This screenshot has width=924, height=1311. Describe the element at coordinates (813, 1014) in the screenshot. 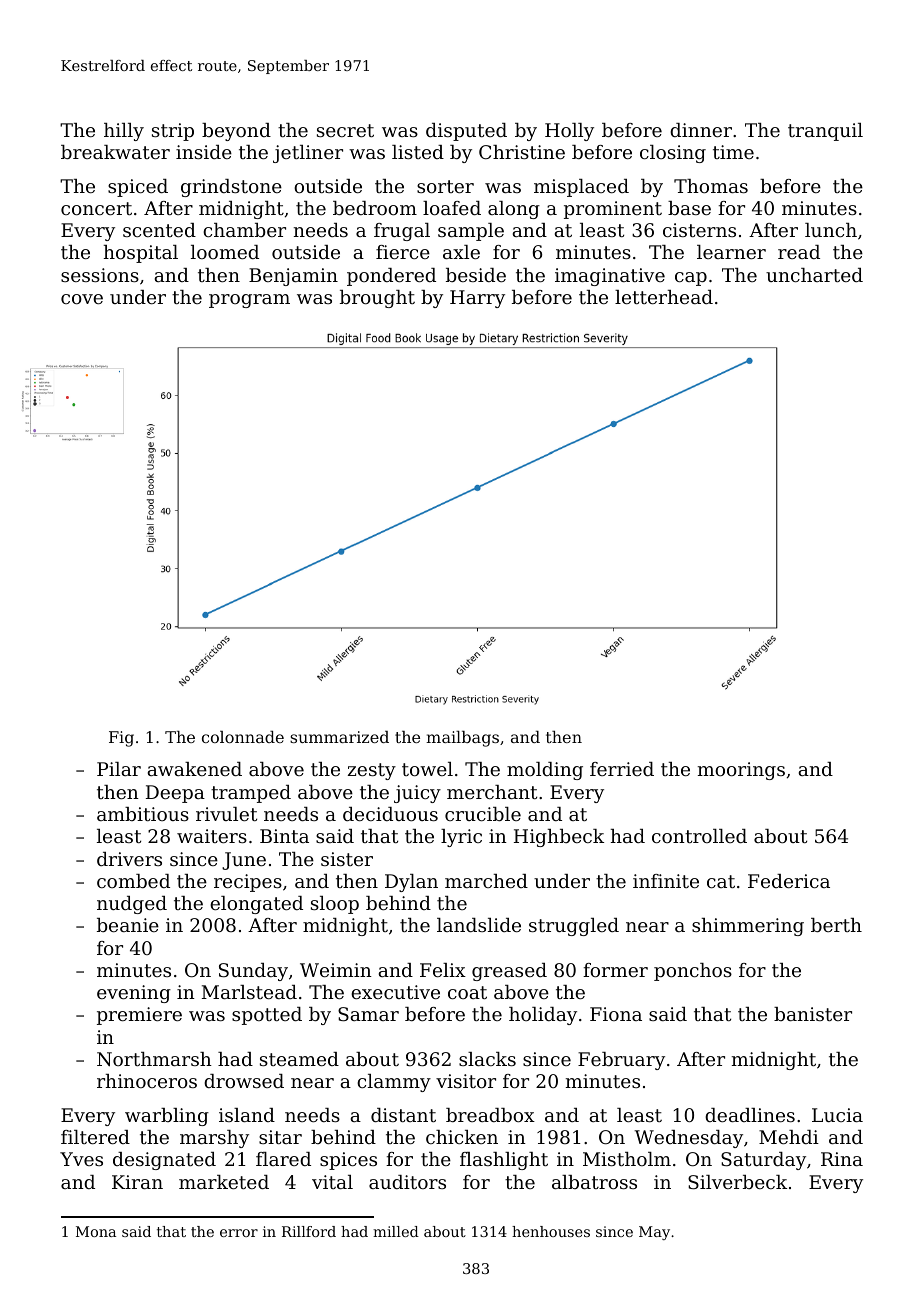

I see `banister` at that location.
